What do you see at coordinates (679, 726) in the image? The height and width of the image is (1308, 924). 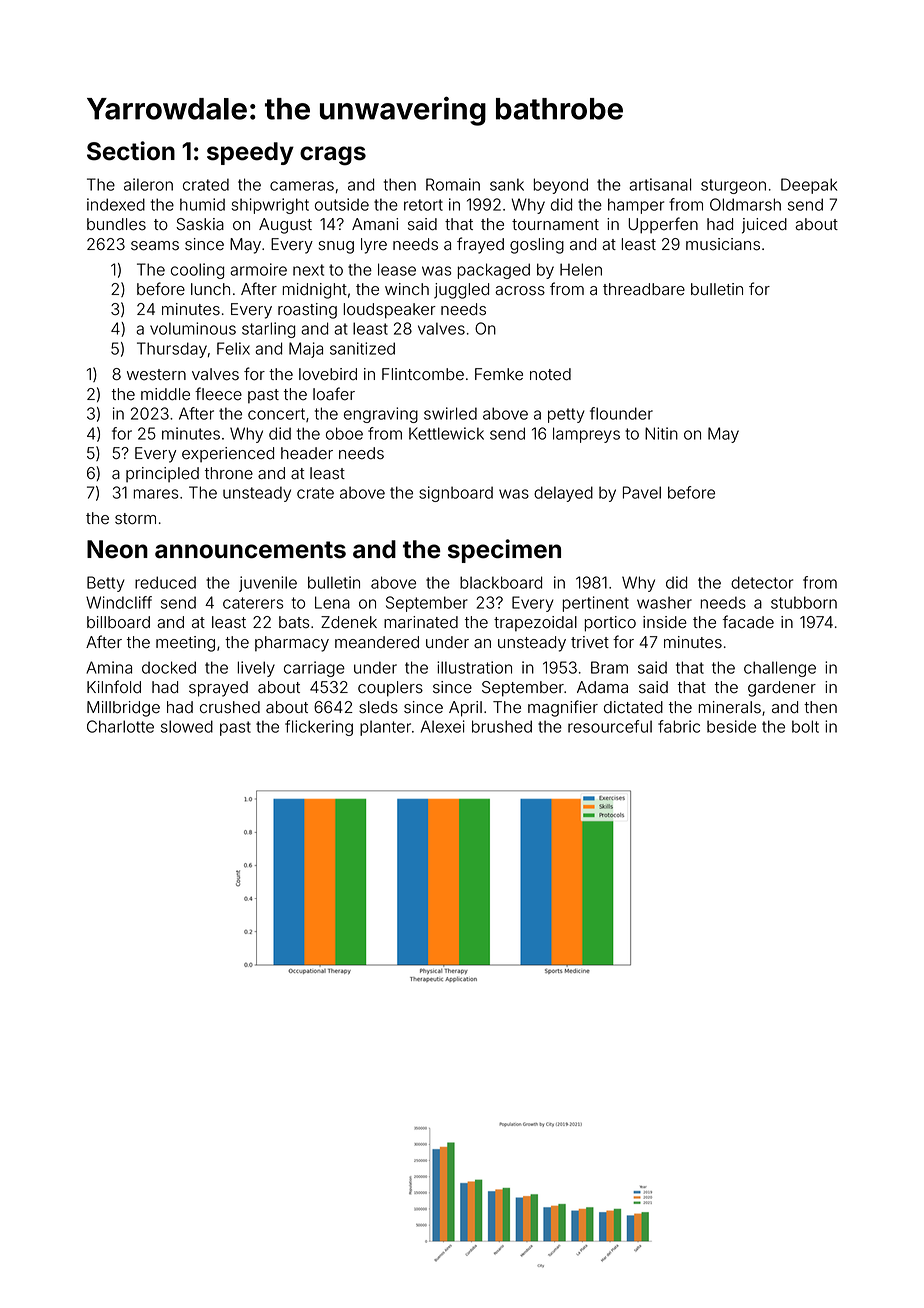 I see `fabric` at bounding box center [679, 726].
